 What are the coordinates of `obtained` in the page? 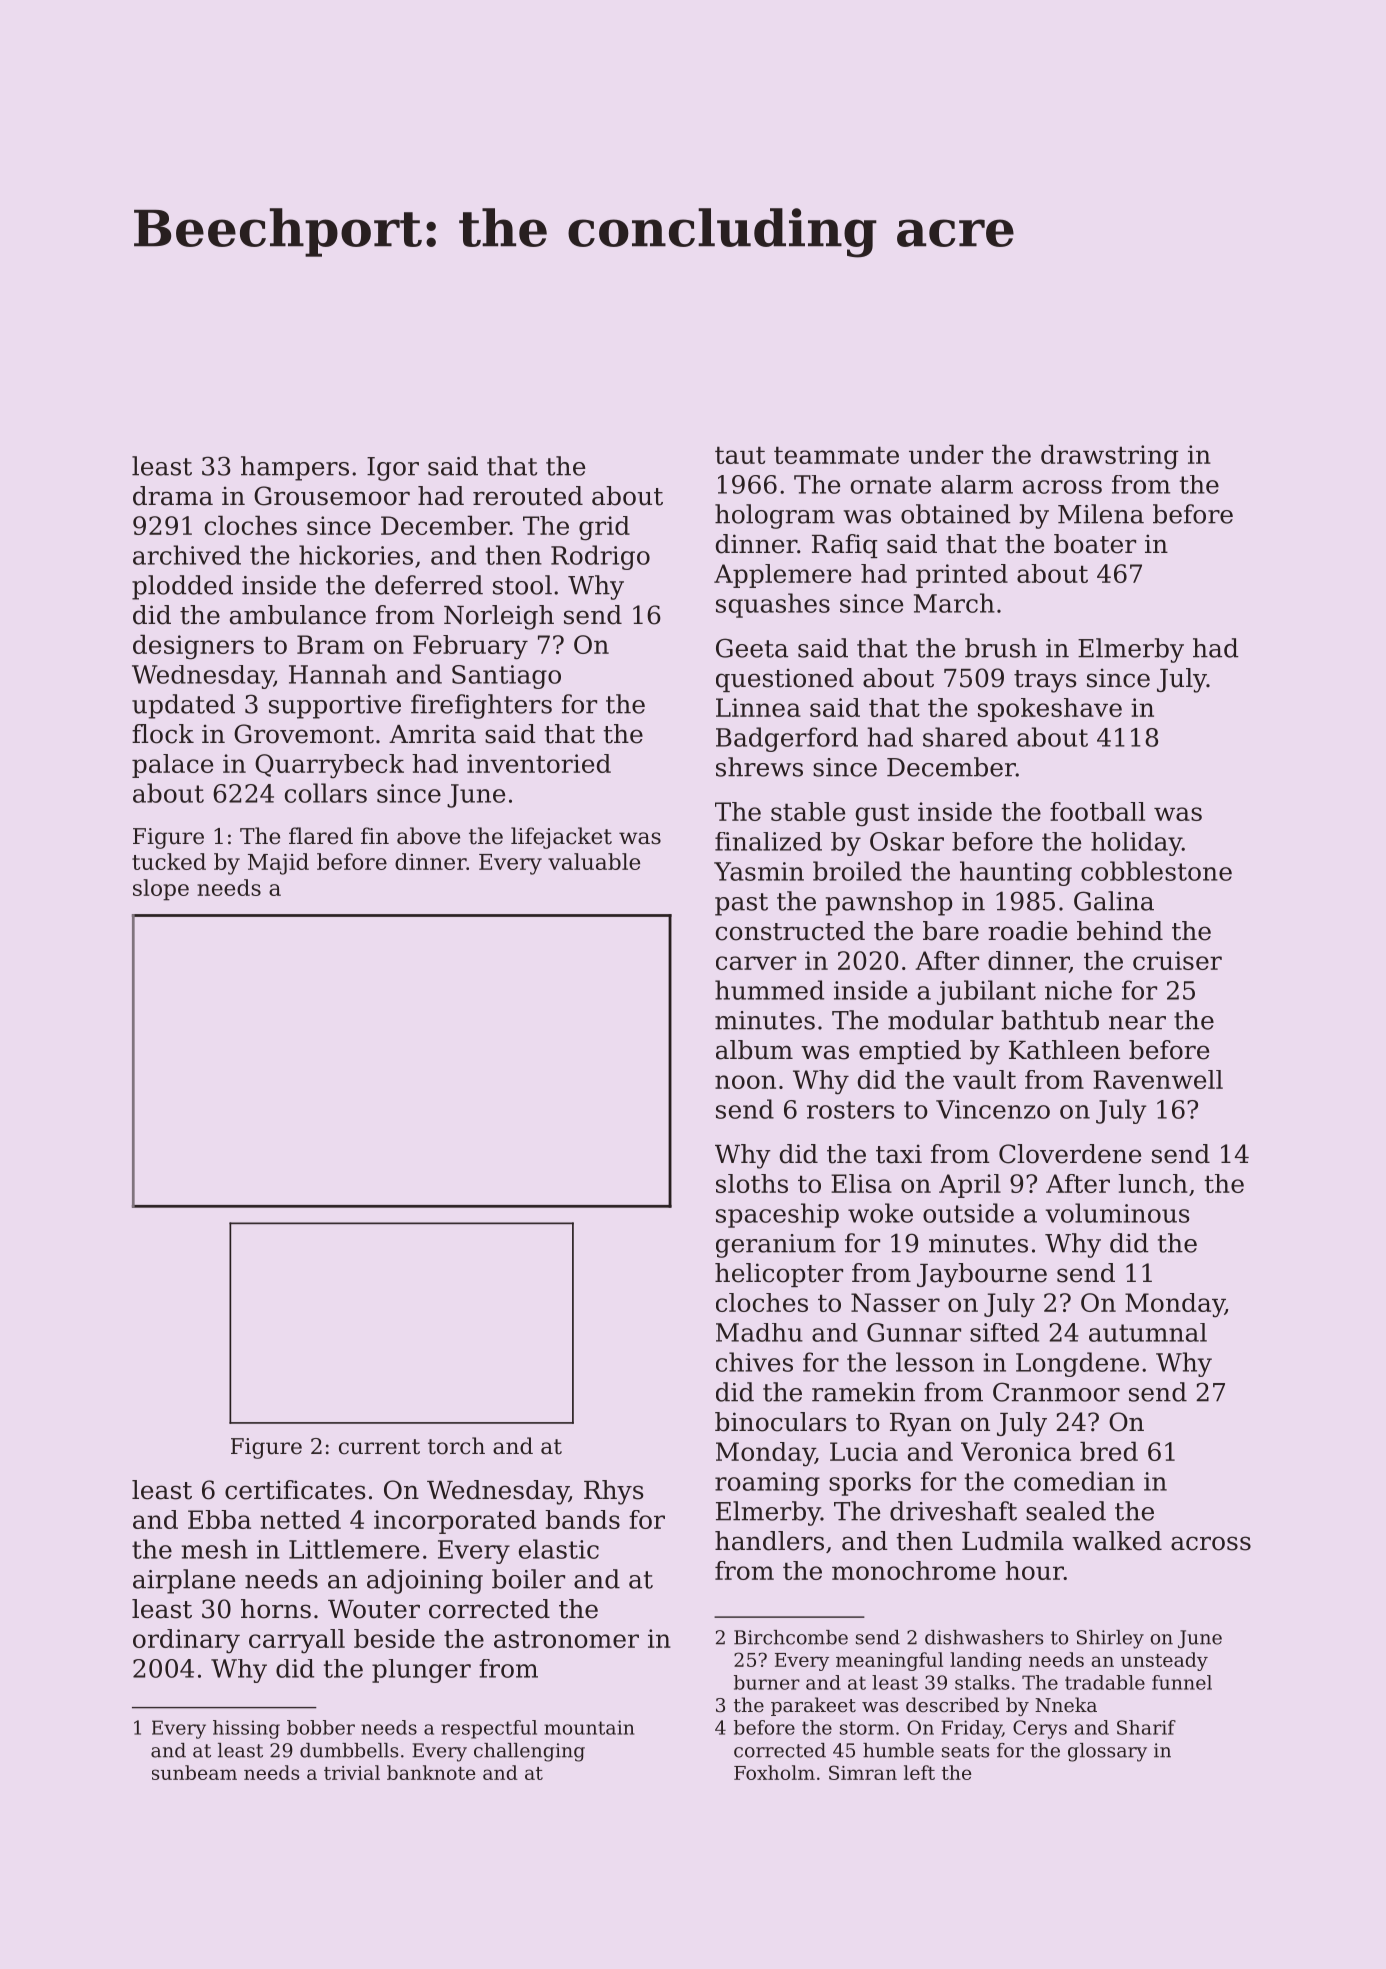 It's located at (956, 514).
